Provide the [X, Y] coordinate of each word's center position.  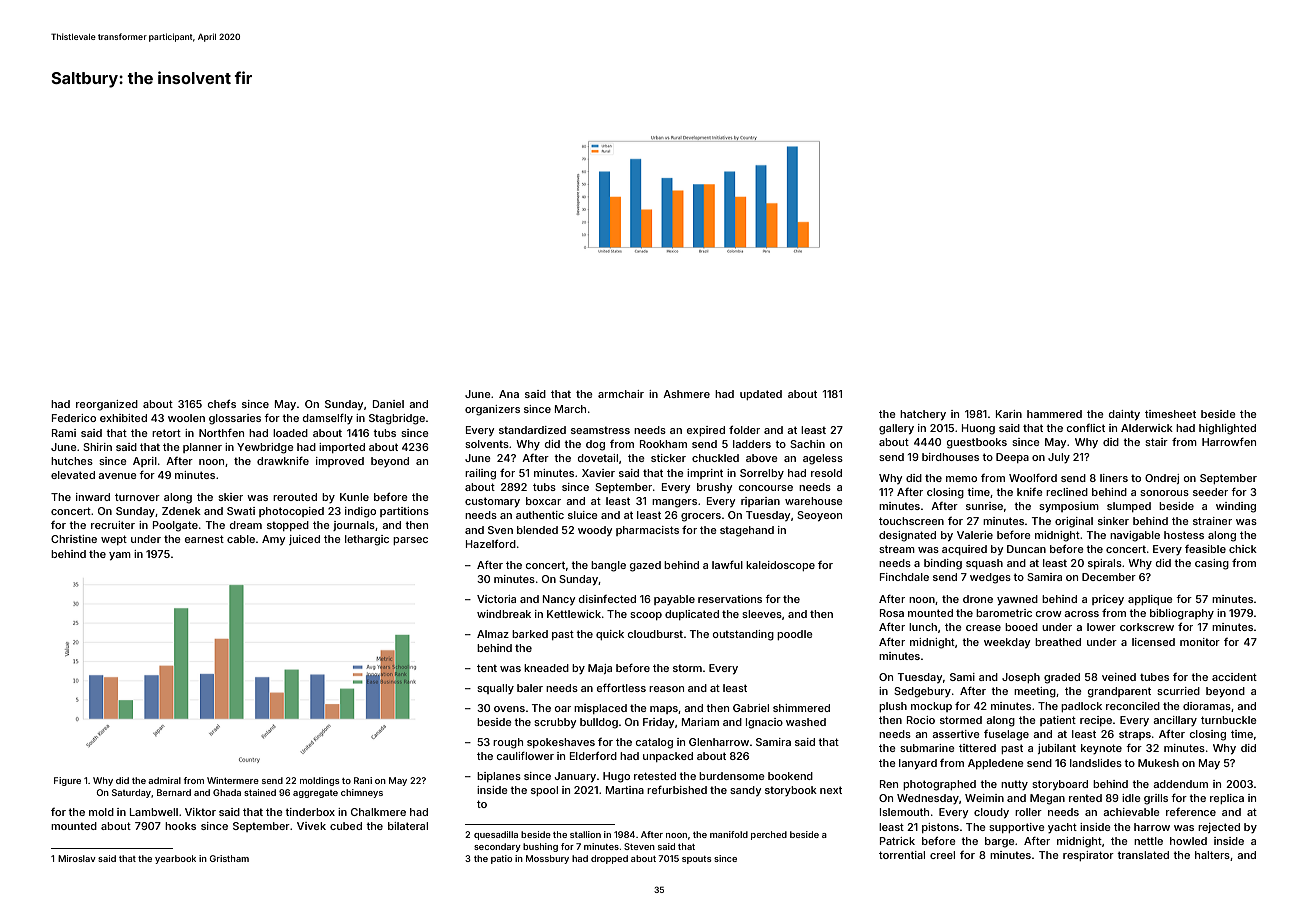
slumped [1129, 507]
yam [120, 556]
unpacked [668, 757]
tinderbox [310, 812]
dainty [1124, 415]
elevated [73, 475]
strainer [1212, 521]
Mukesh [1158, 763]
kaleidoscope [780, 566]
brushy [714, 488]
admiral [164, 780]
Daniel [388, 404]
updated [761, 395]
